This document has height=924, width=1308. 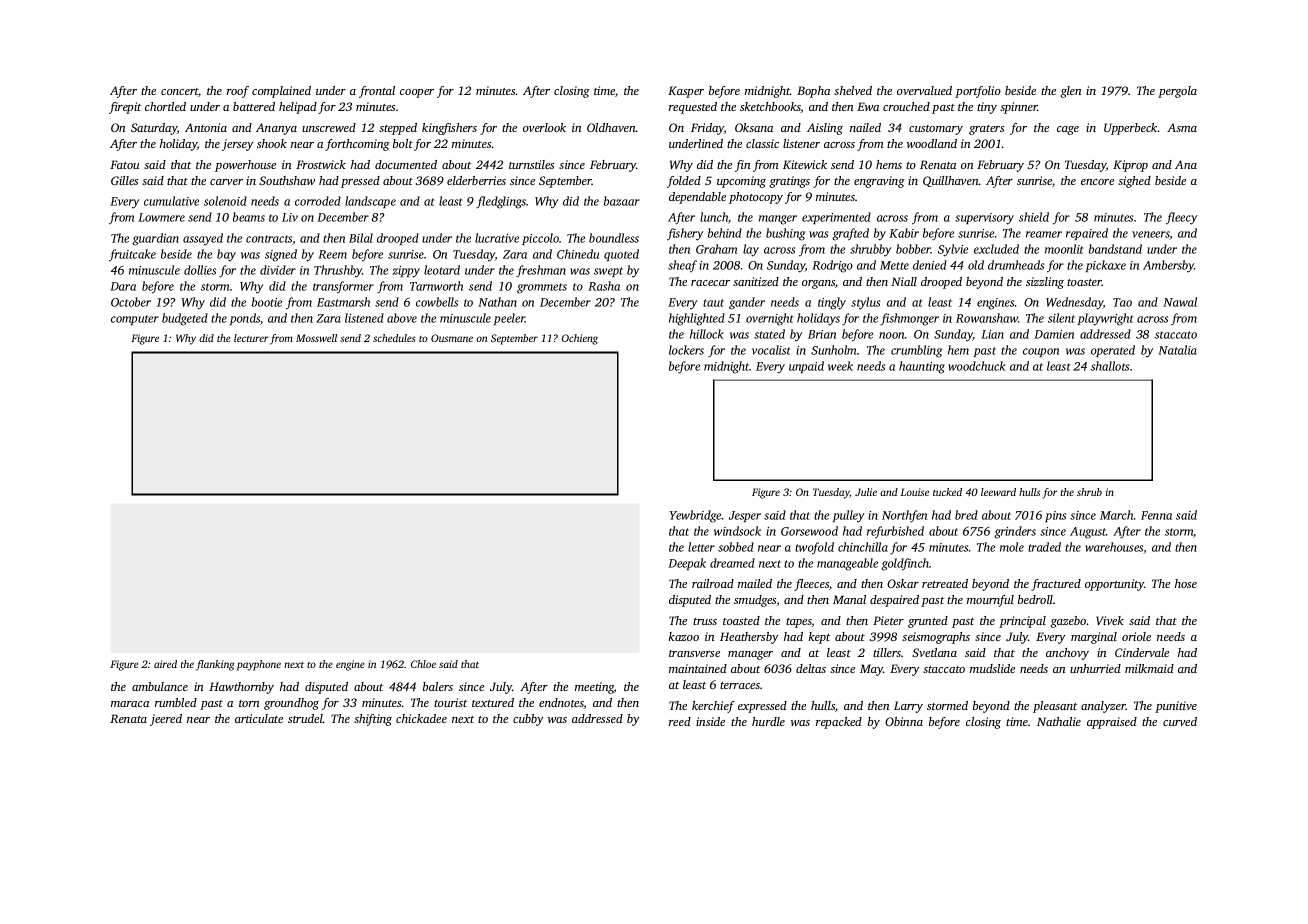 What do you see at coordinates (531, 164) in the document?
I see `turnstiles` at bounding box center [531, 164].
